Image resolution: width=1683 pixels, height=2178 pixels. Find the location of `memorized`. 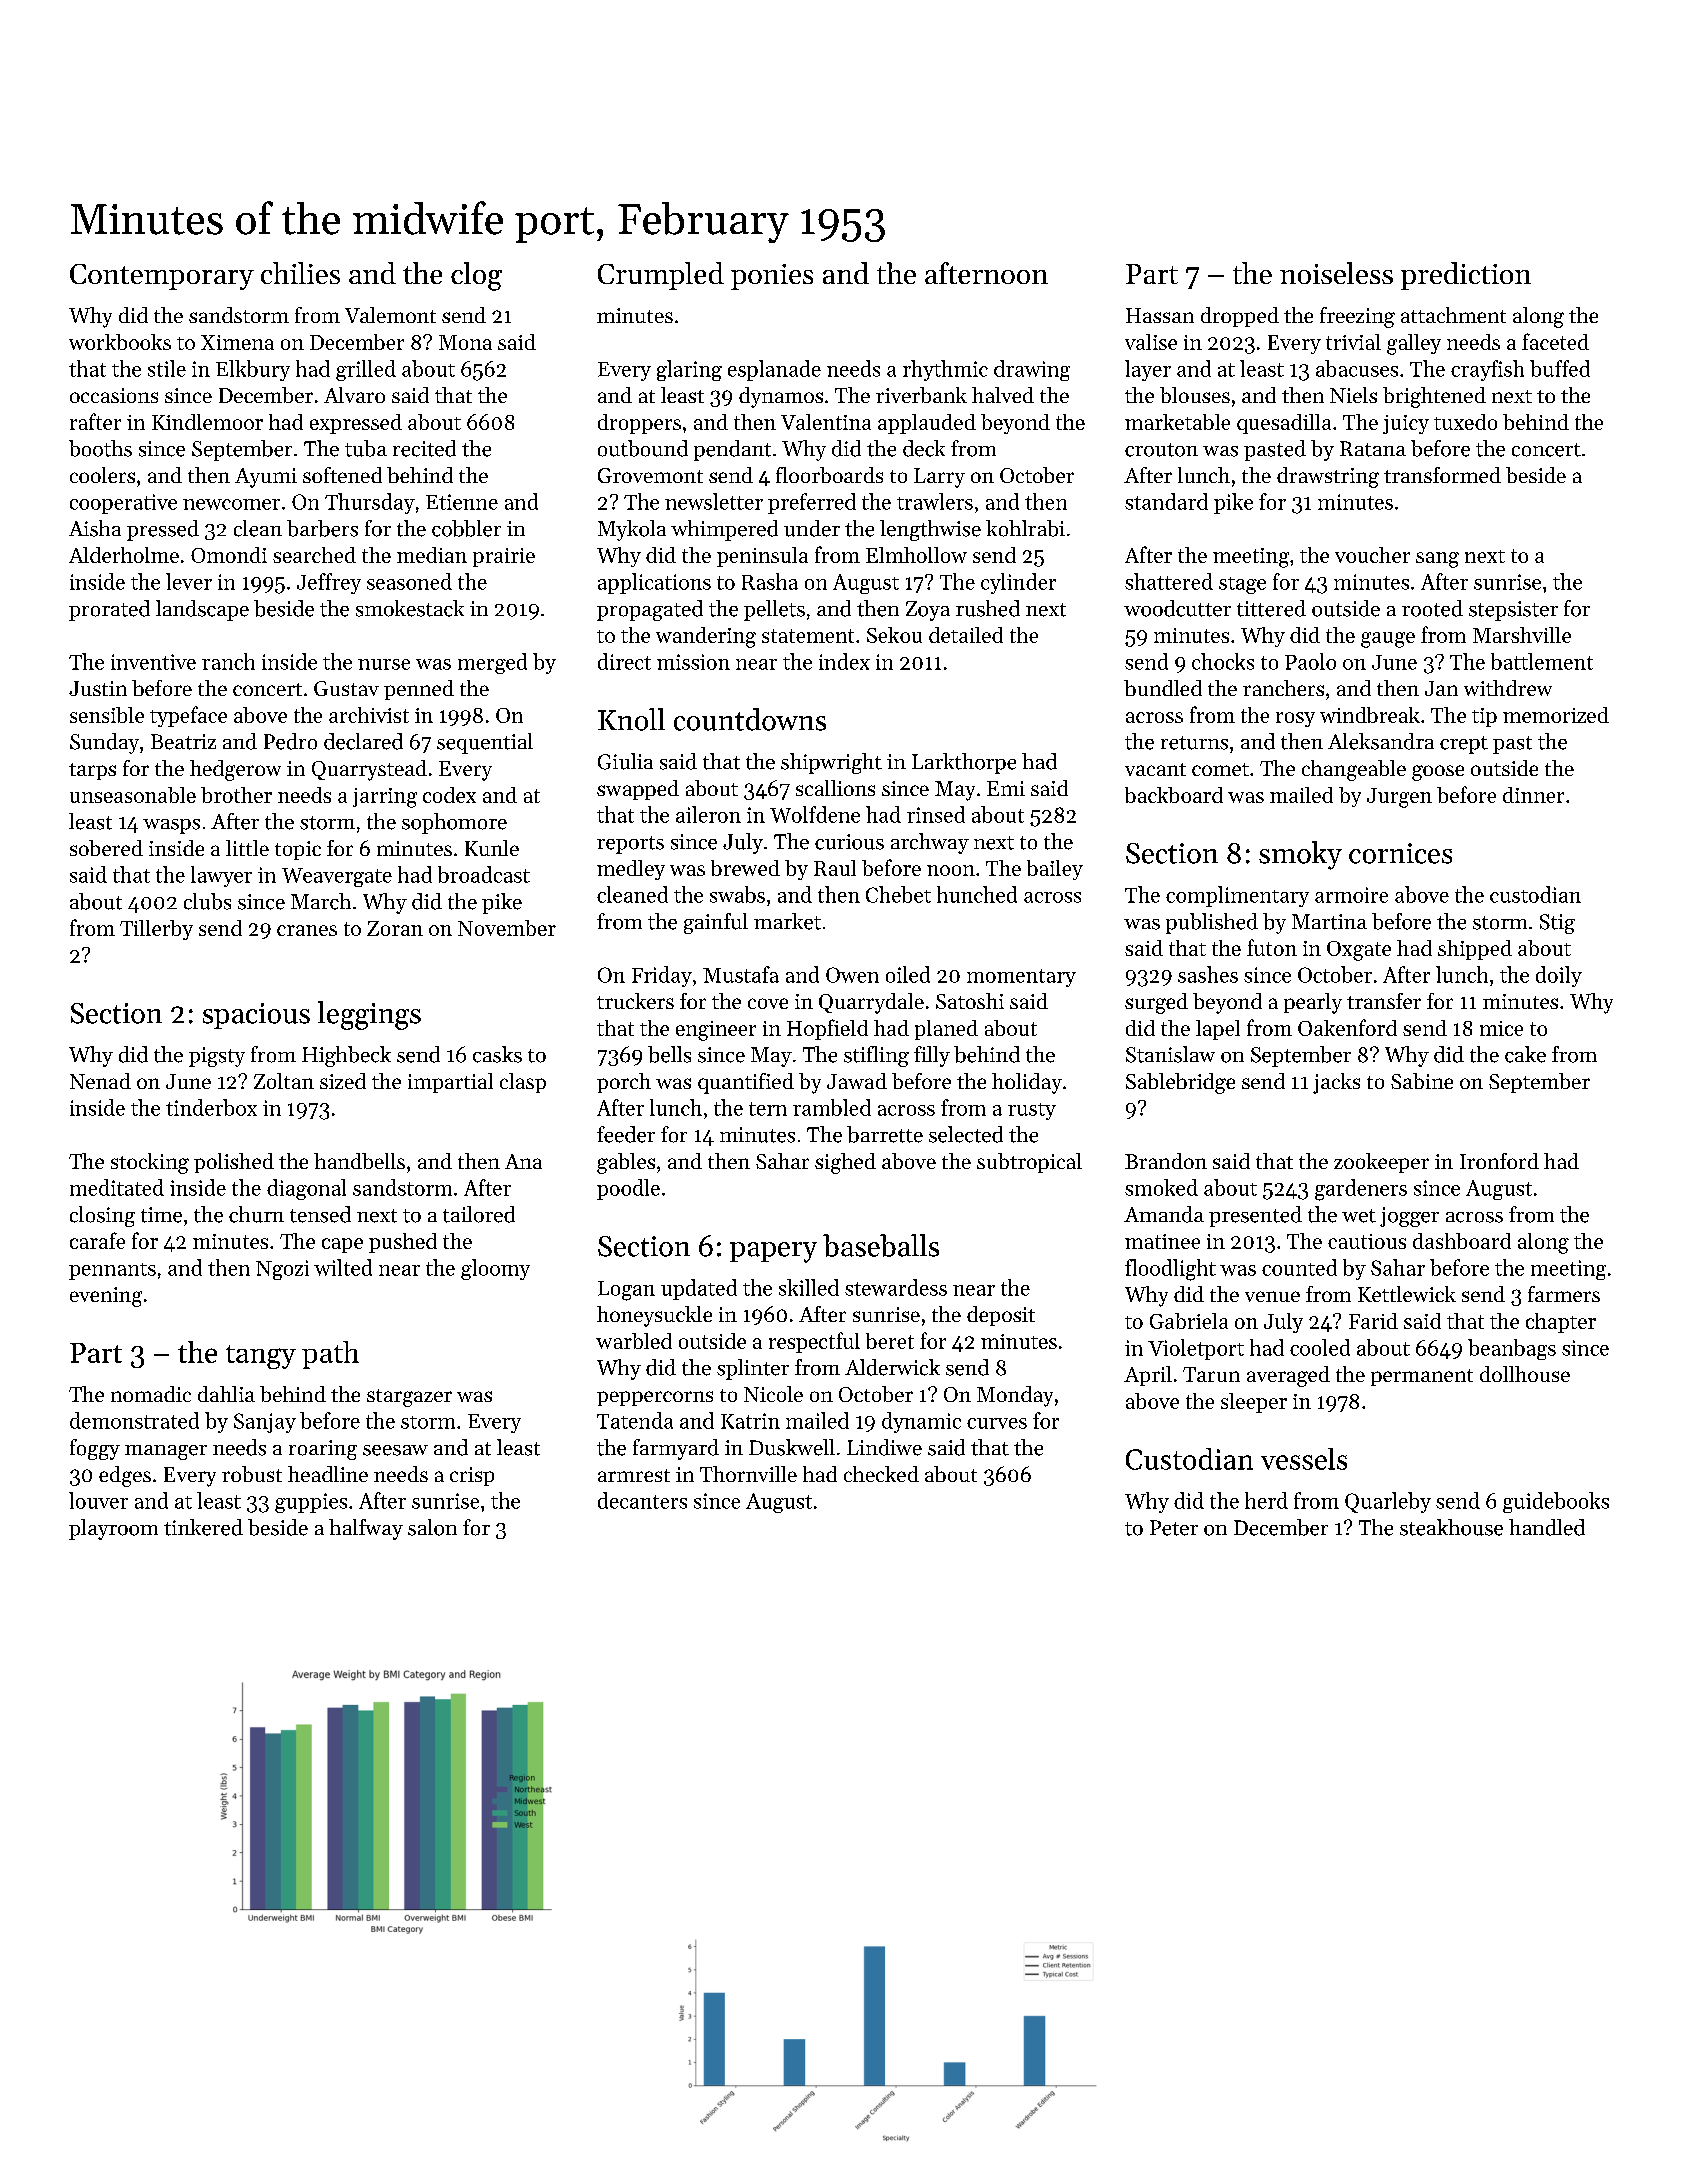

memorized is located at coordinates (1556, 715).
